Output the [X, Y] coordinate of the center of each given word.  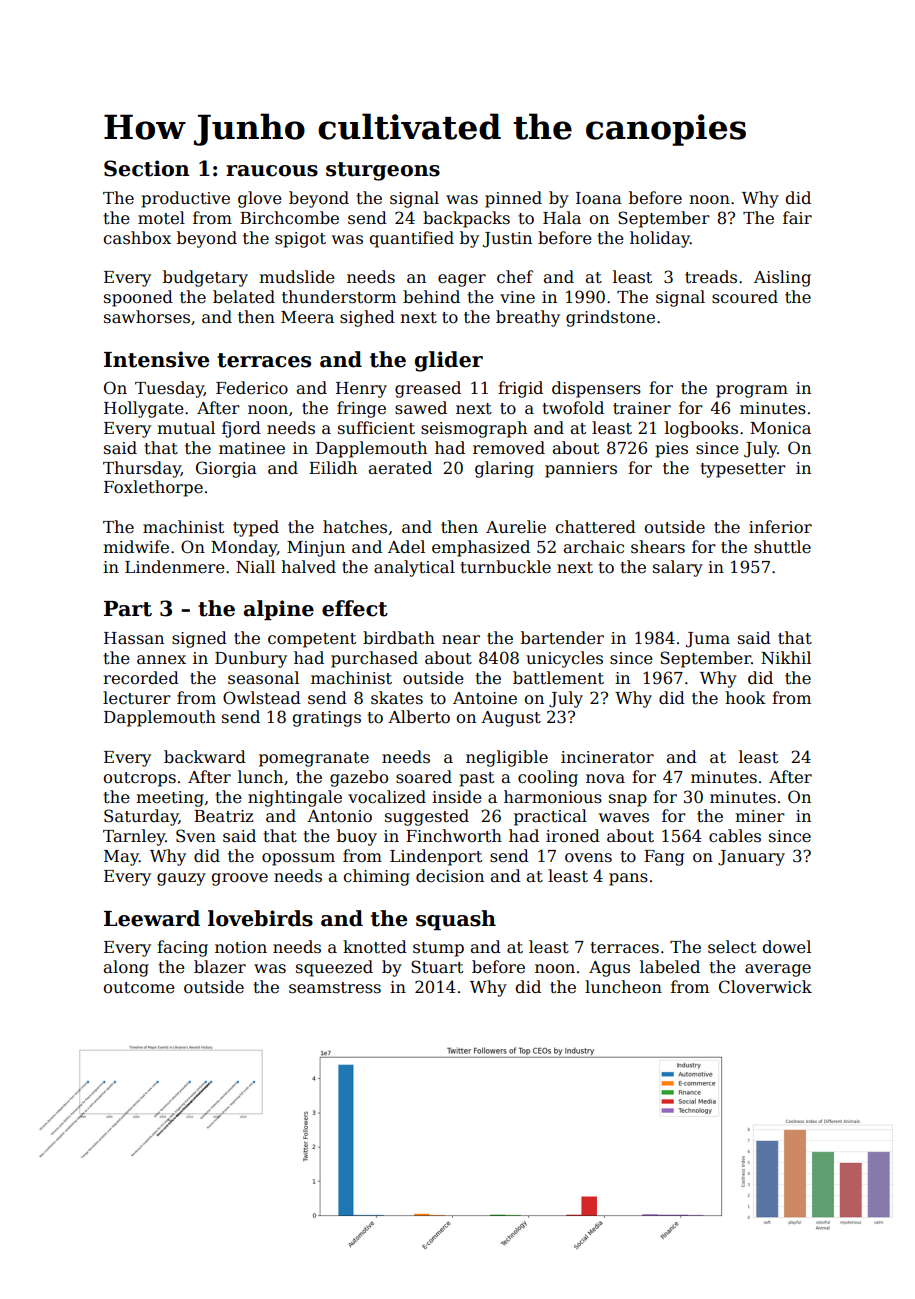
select [732, 947]
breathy [528, 318]
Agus [609, 969]
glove [260, 199]
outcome [139, 988]
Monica [780, 428]
